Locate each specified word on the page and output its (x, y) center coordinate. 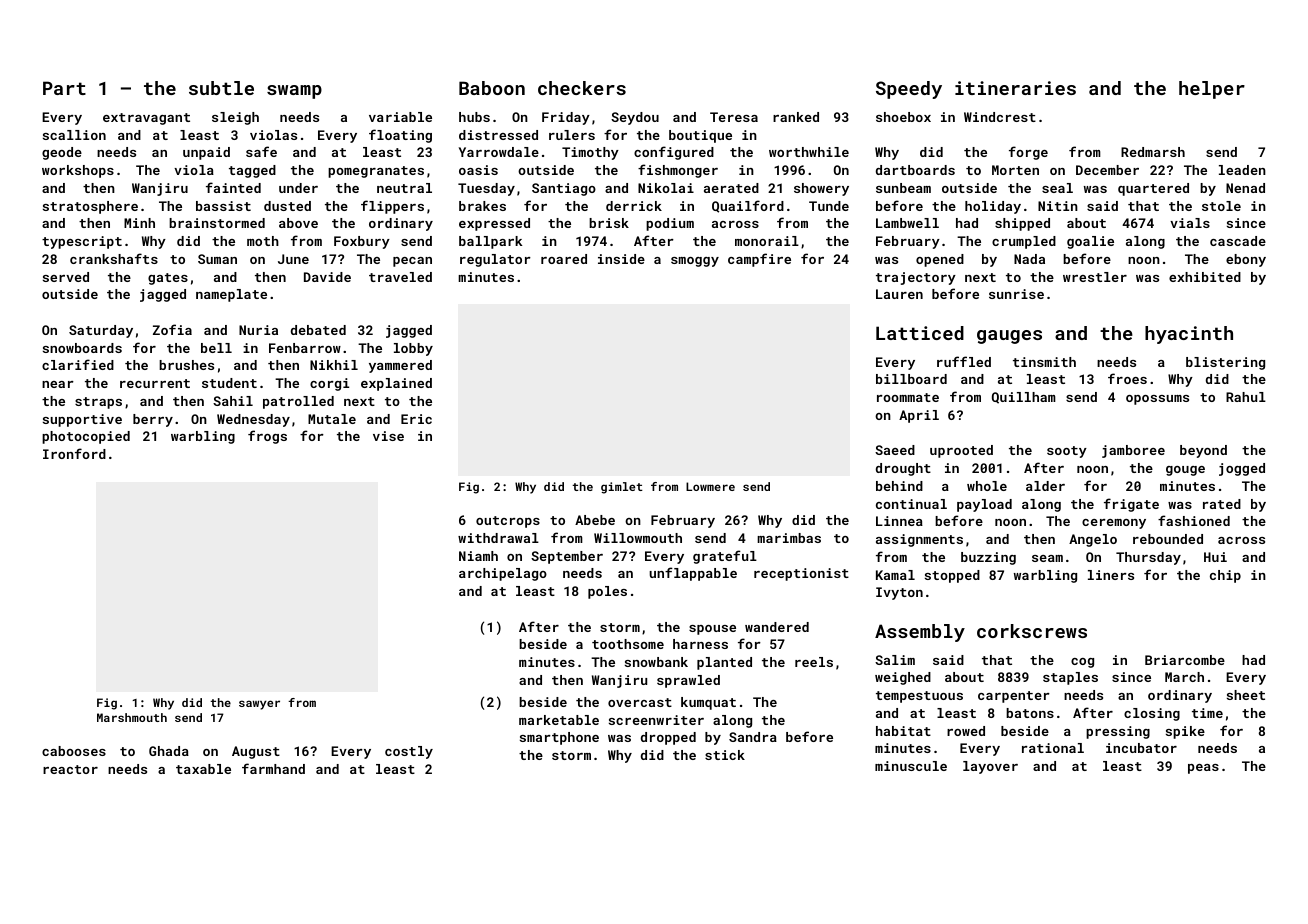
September (567, 557)
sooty (1067, 452)
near (58, 384)
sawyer (259, 705)
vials (1190, 223)
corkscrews (1032, 631)
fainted (233, 187)
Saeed (895, 450)
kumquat (708, 703)
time (1207, 713)
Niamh (478, 556)
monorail (767, 241)
